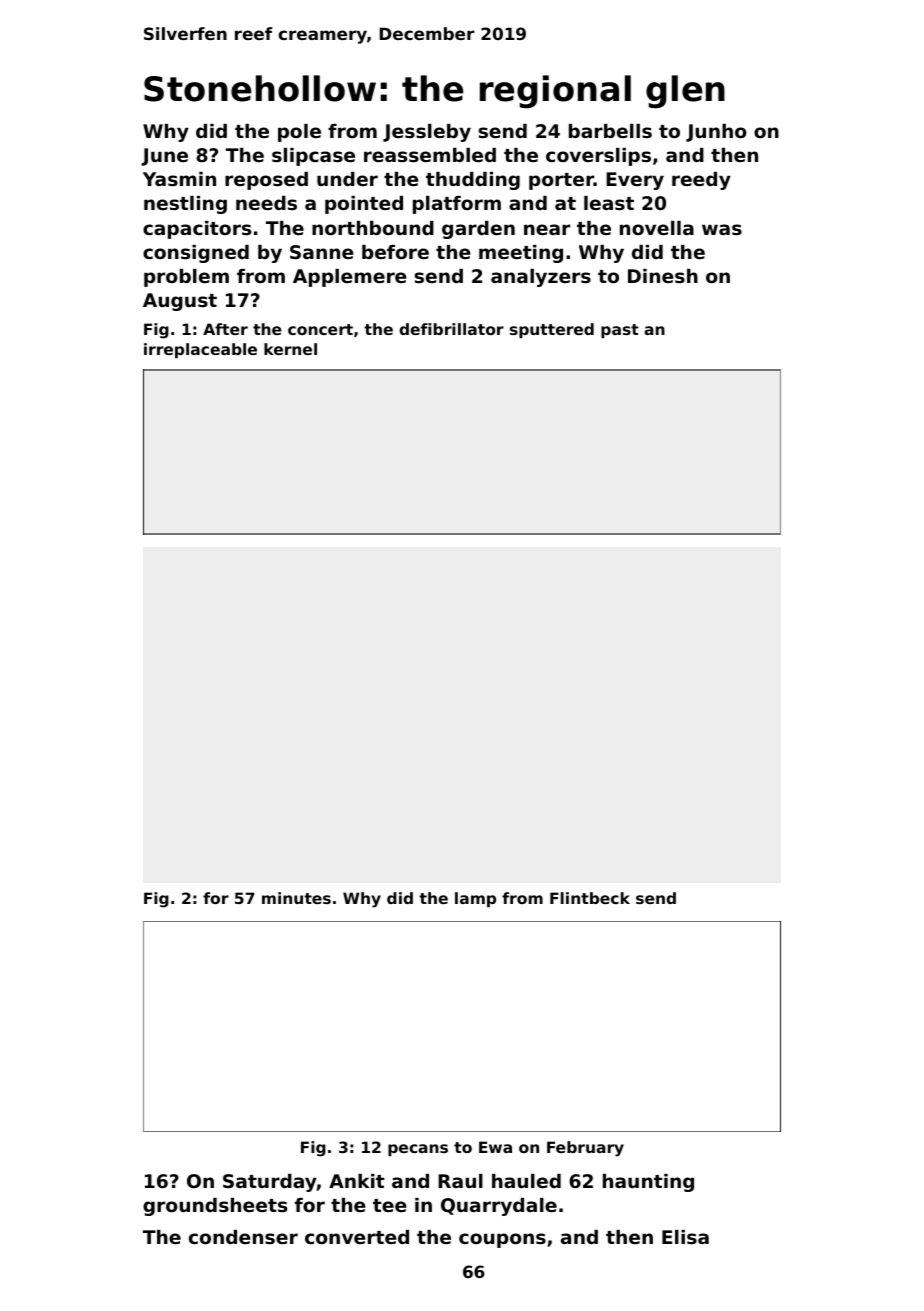  What do you see at coordinates (179, 179) in the image?
I see `Yasmin` at bounding box center [179, 179].
